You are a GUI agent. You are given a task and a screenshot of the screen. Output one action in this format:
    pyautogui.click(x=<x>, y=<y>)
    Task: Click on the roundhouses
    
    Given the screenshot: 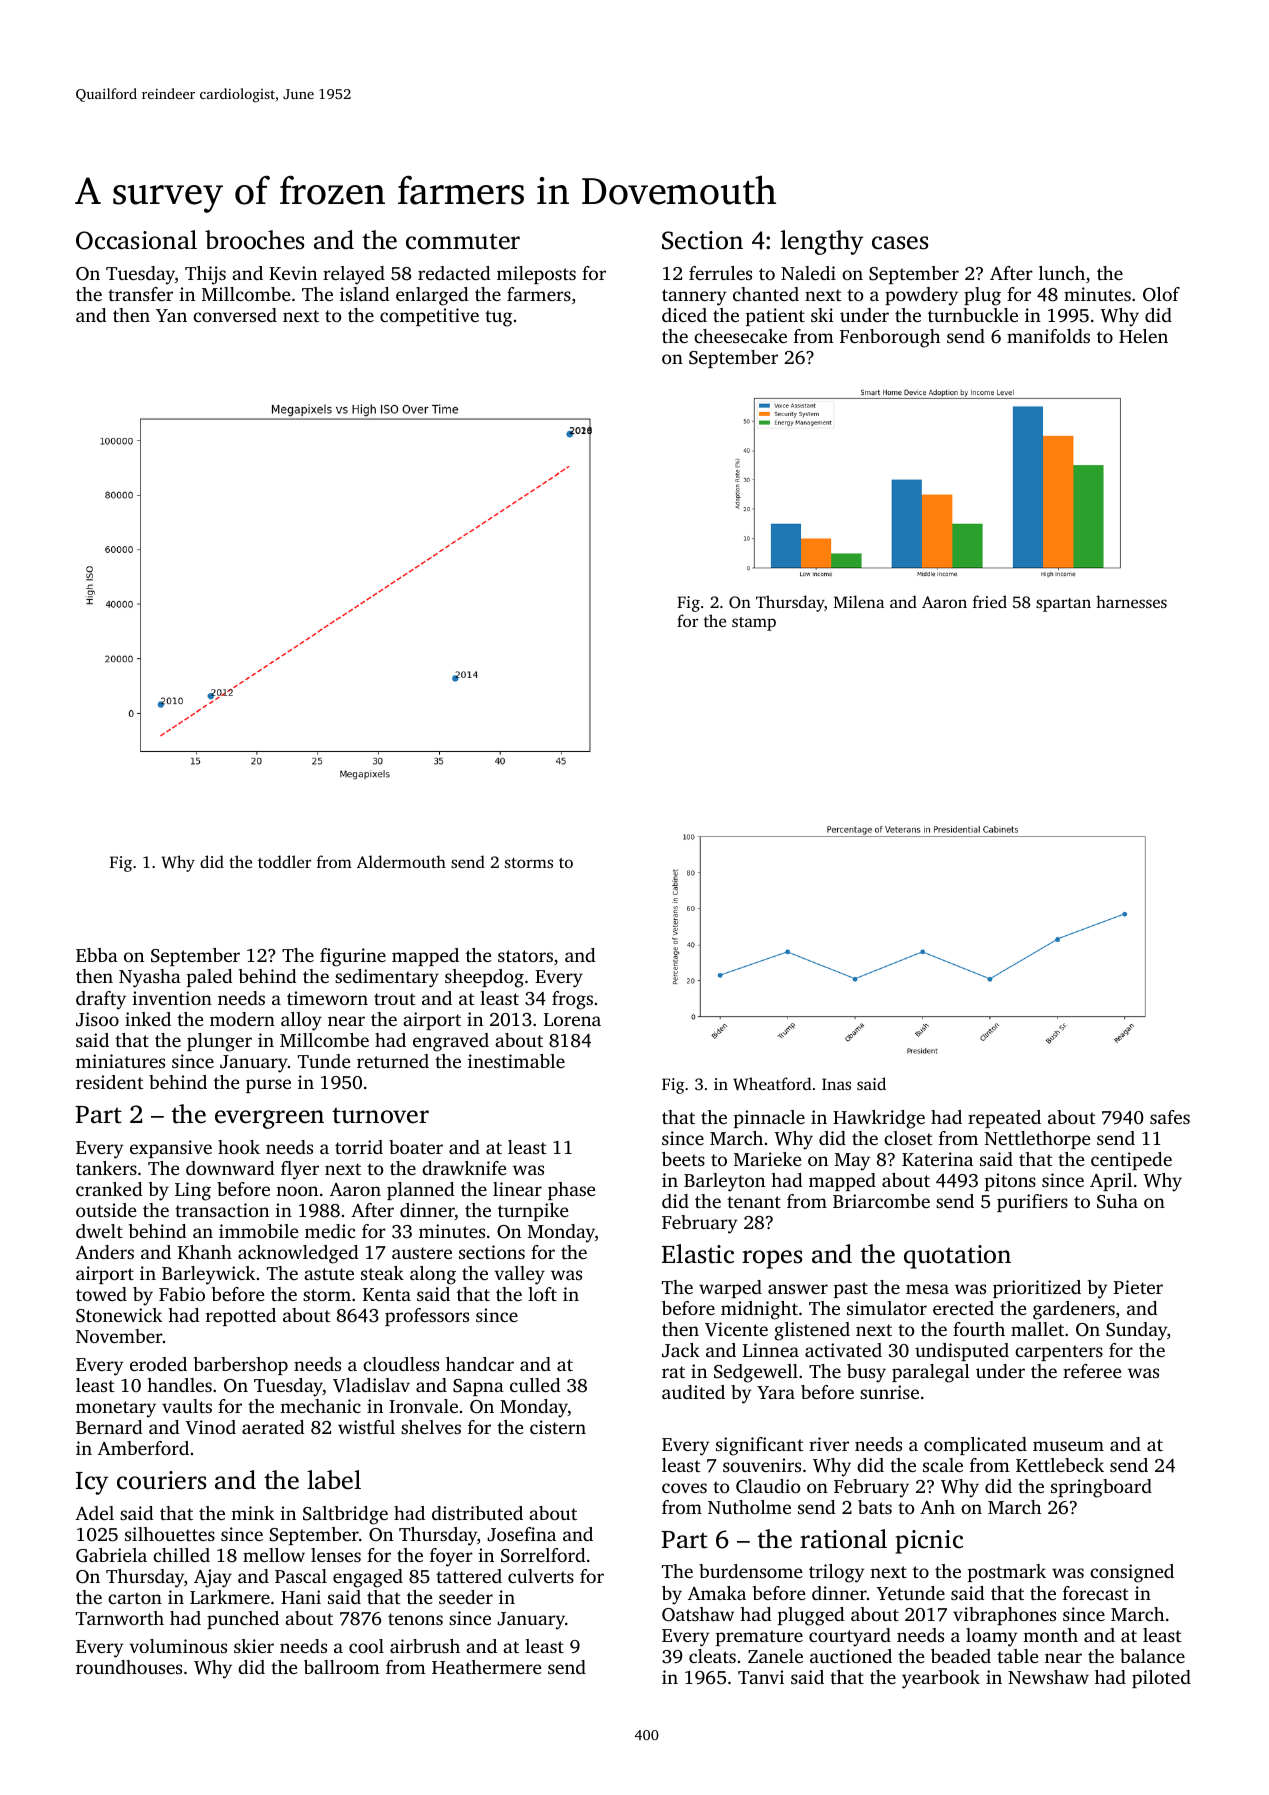 What is the action you would take?
    pyautogui.click(x=129, y=1667)
